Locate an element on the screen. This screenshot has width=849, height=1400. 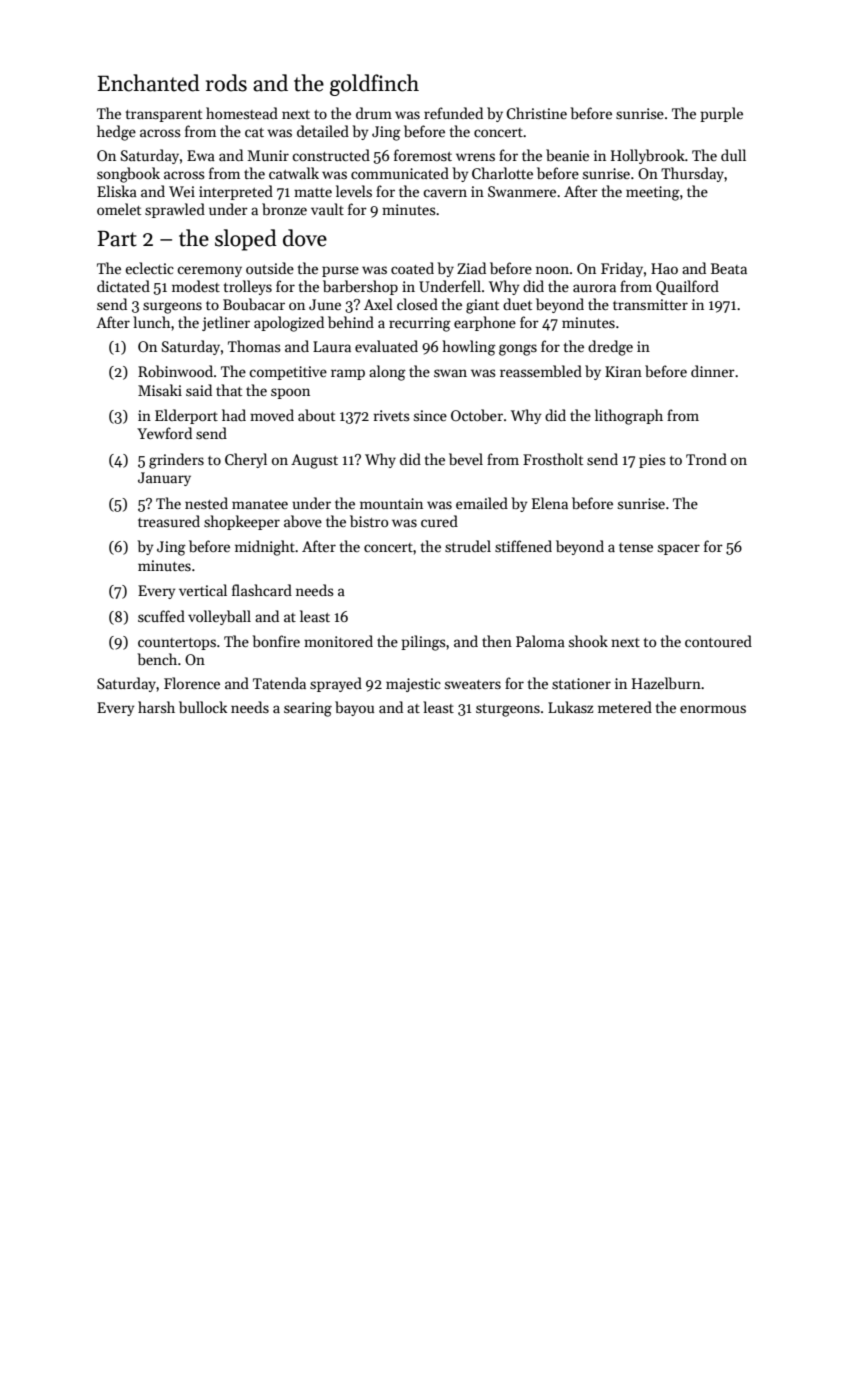
August is located at coordinates (314, 461).
